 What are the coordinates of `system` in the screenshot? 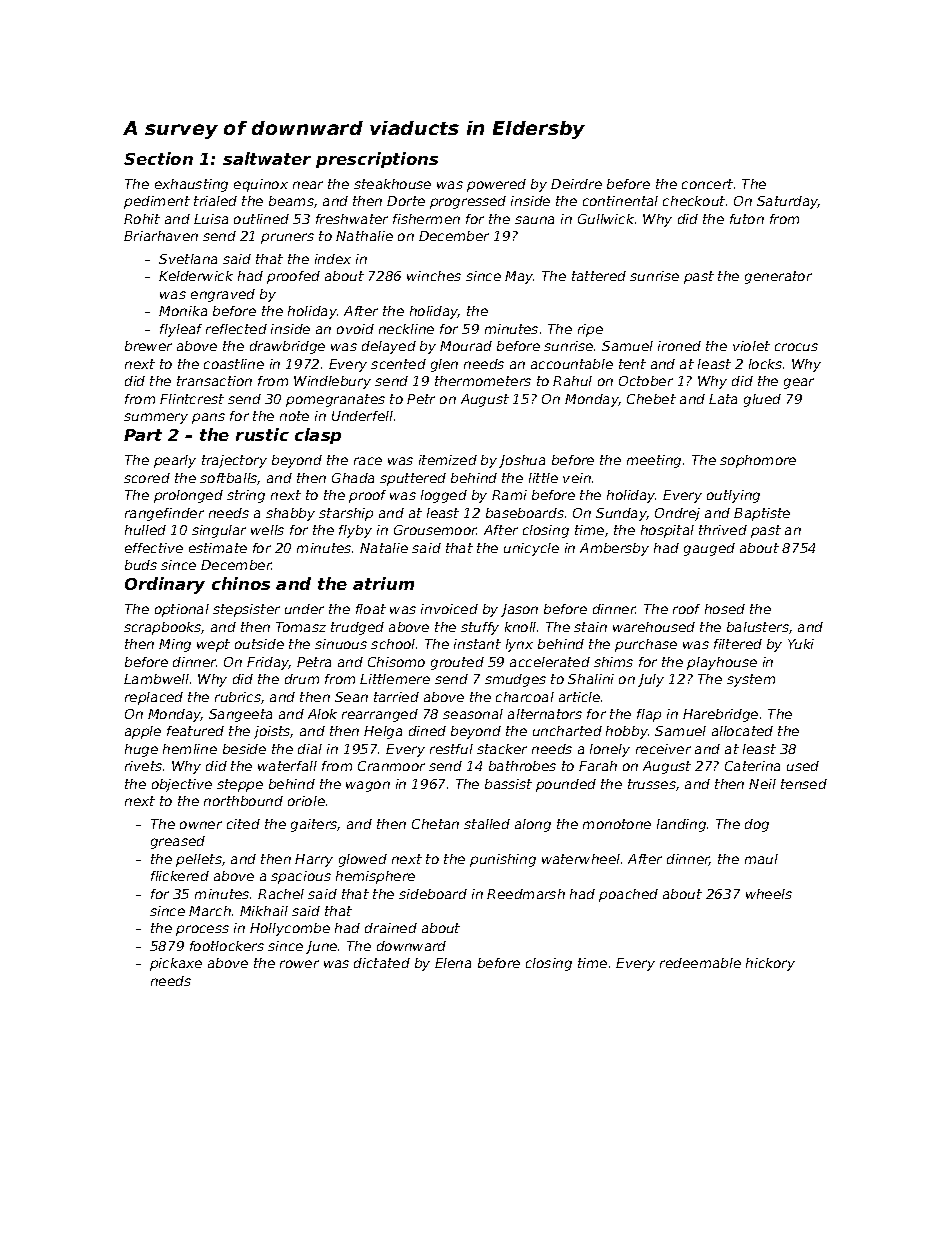 It's located at (751, 680).
